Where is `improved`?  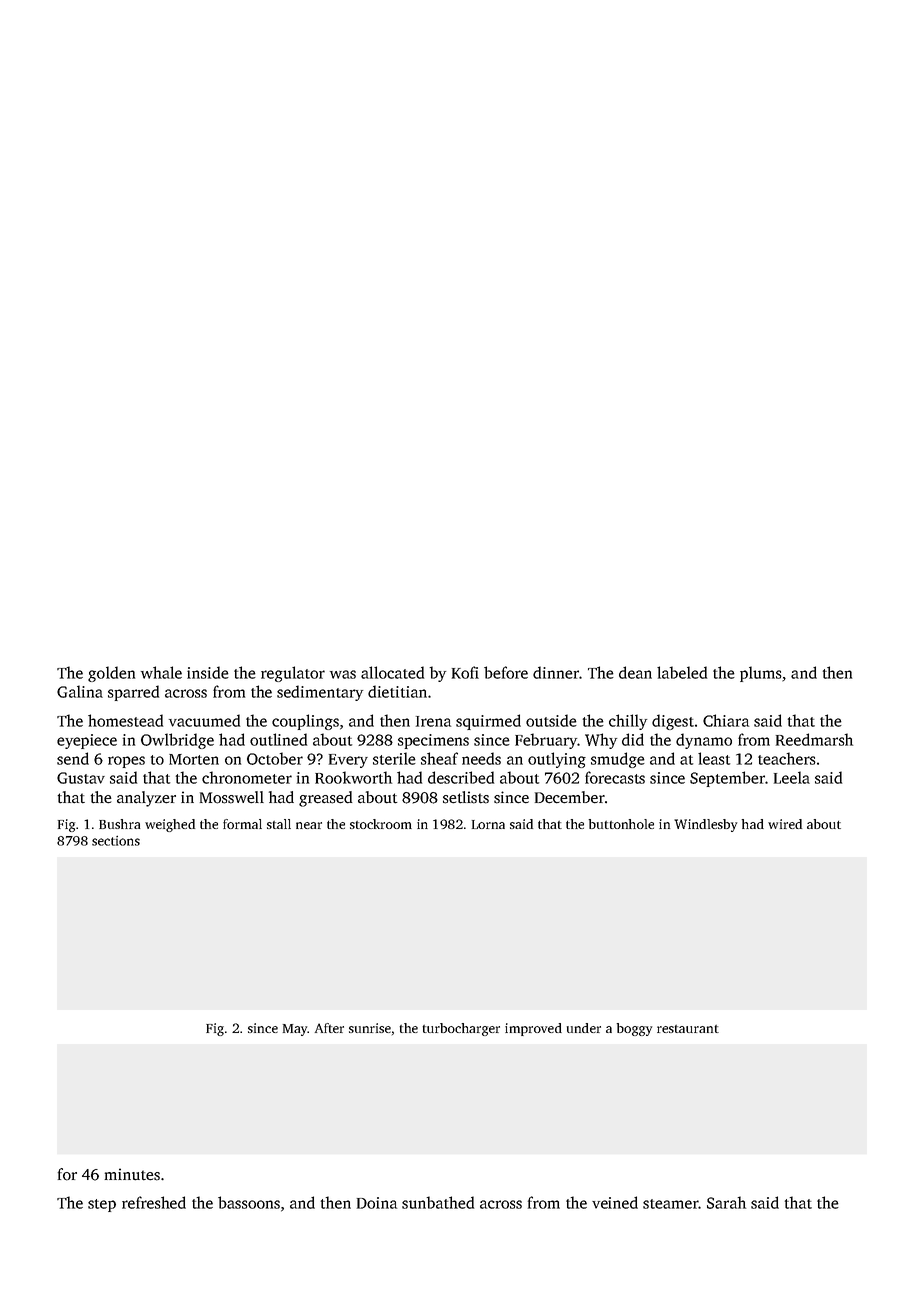
improved is located at coordinates (533, 1029).
